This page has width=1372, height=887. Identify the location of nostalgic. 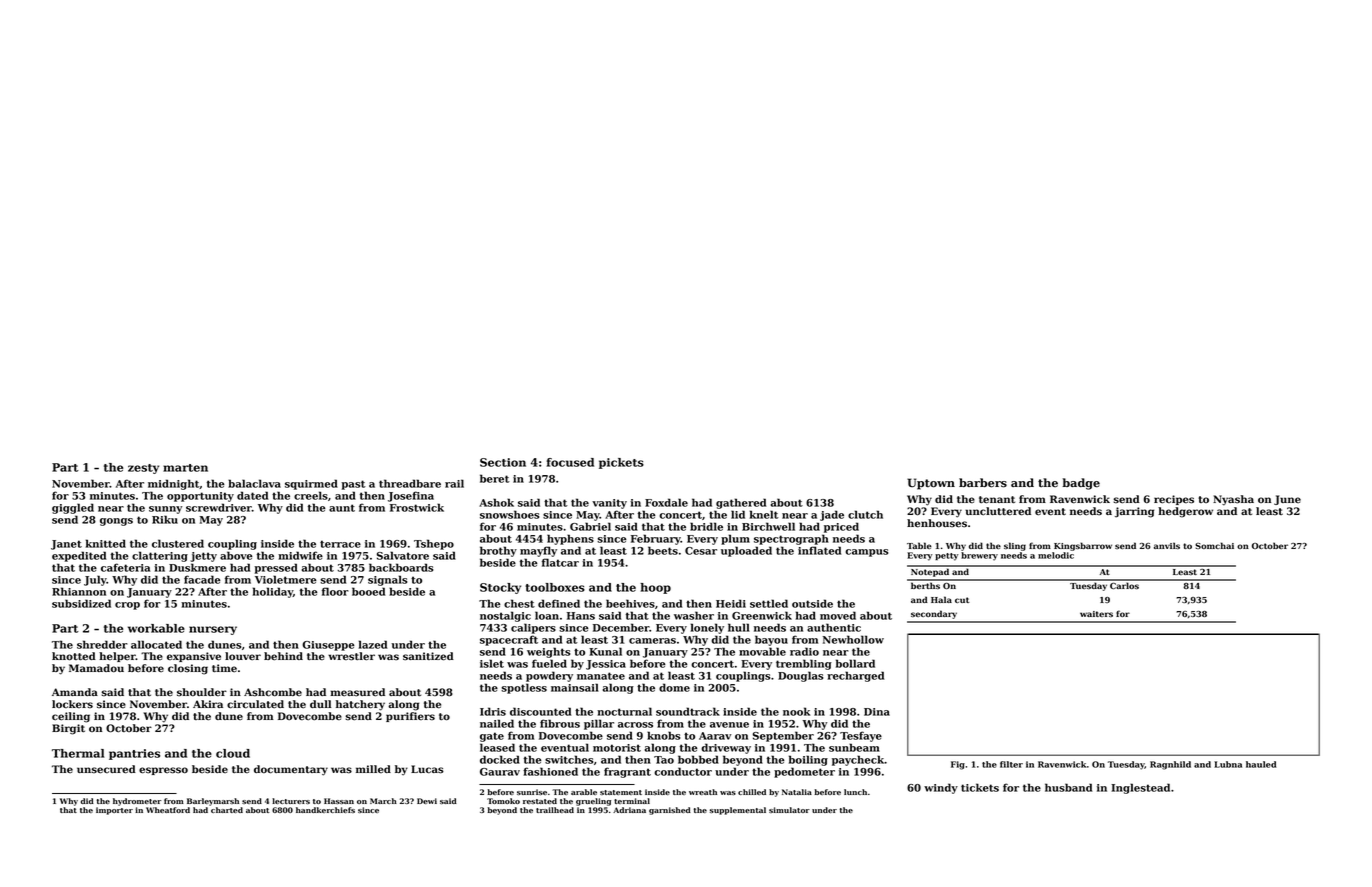
(505, 616).
